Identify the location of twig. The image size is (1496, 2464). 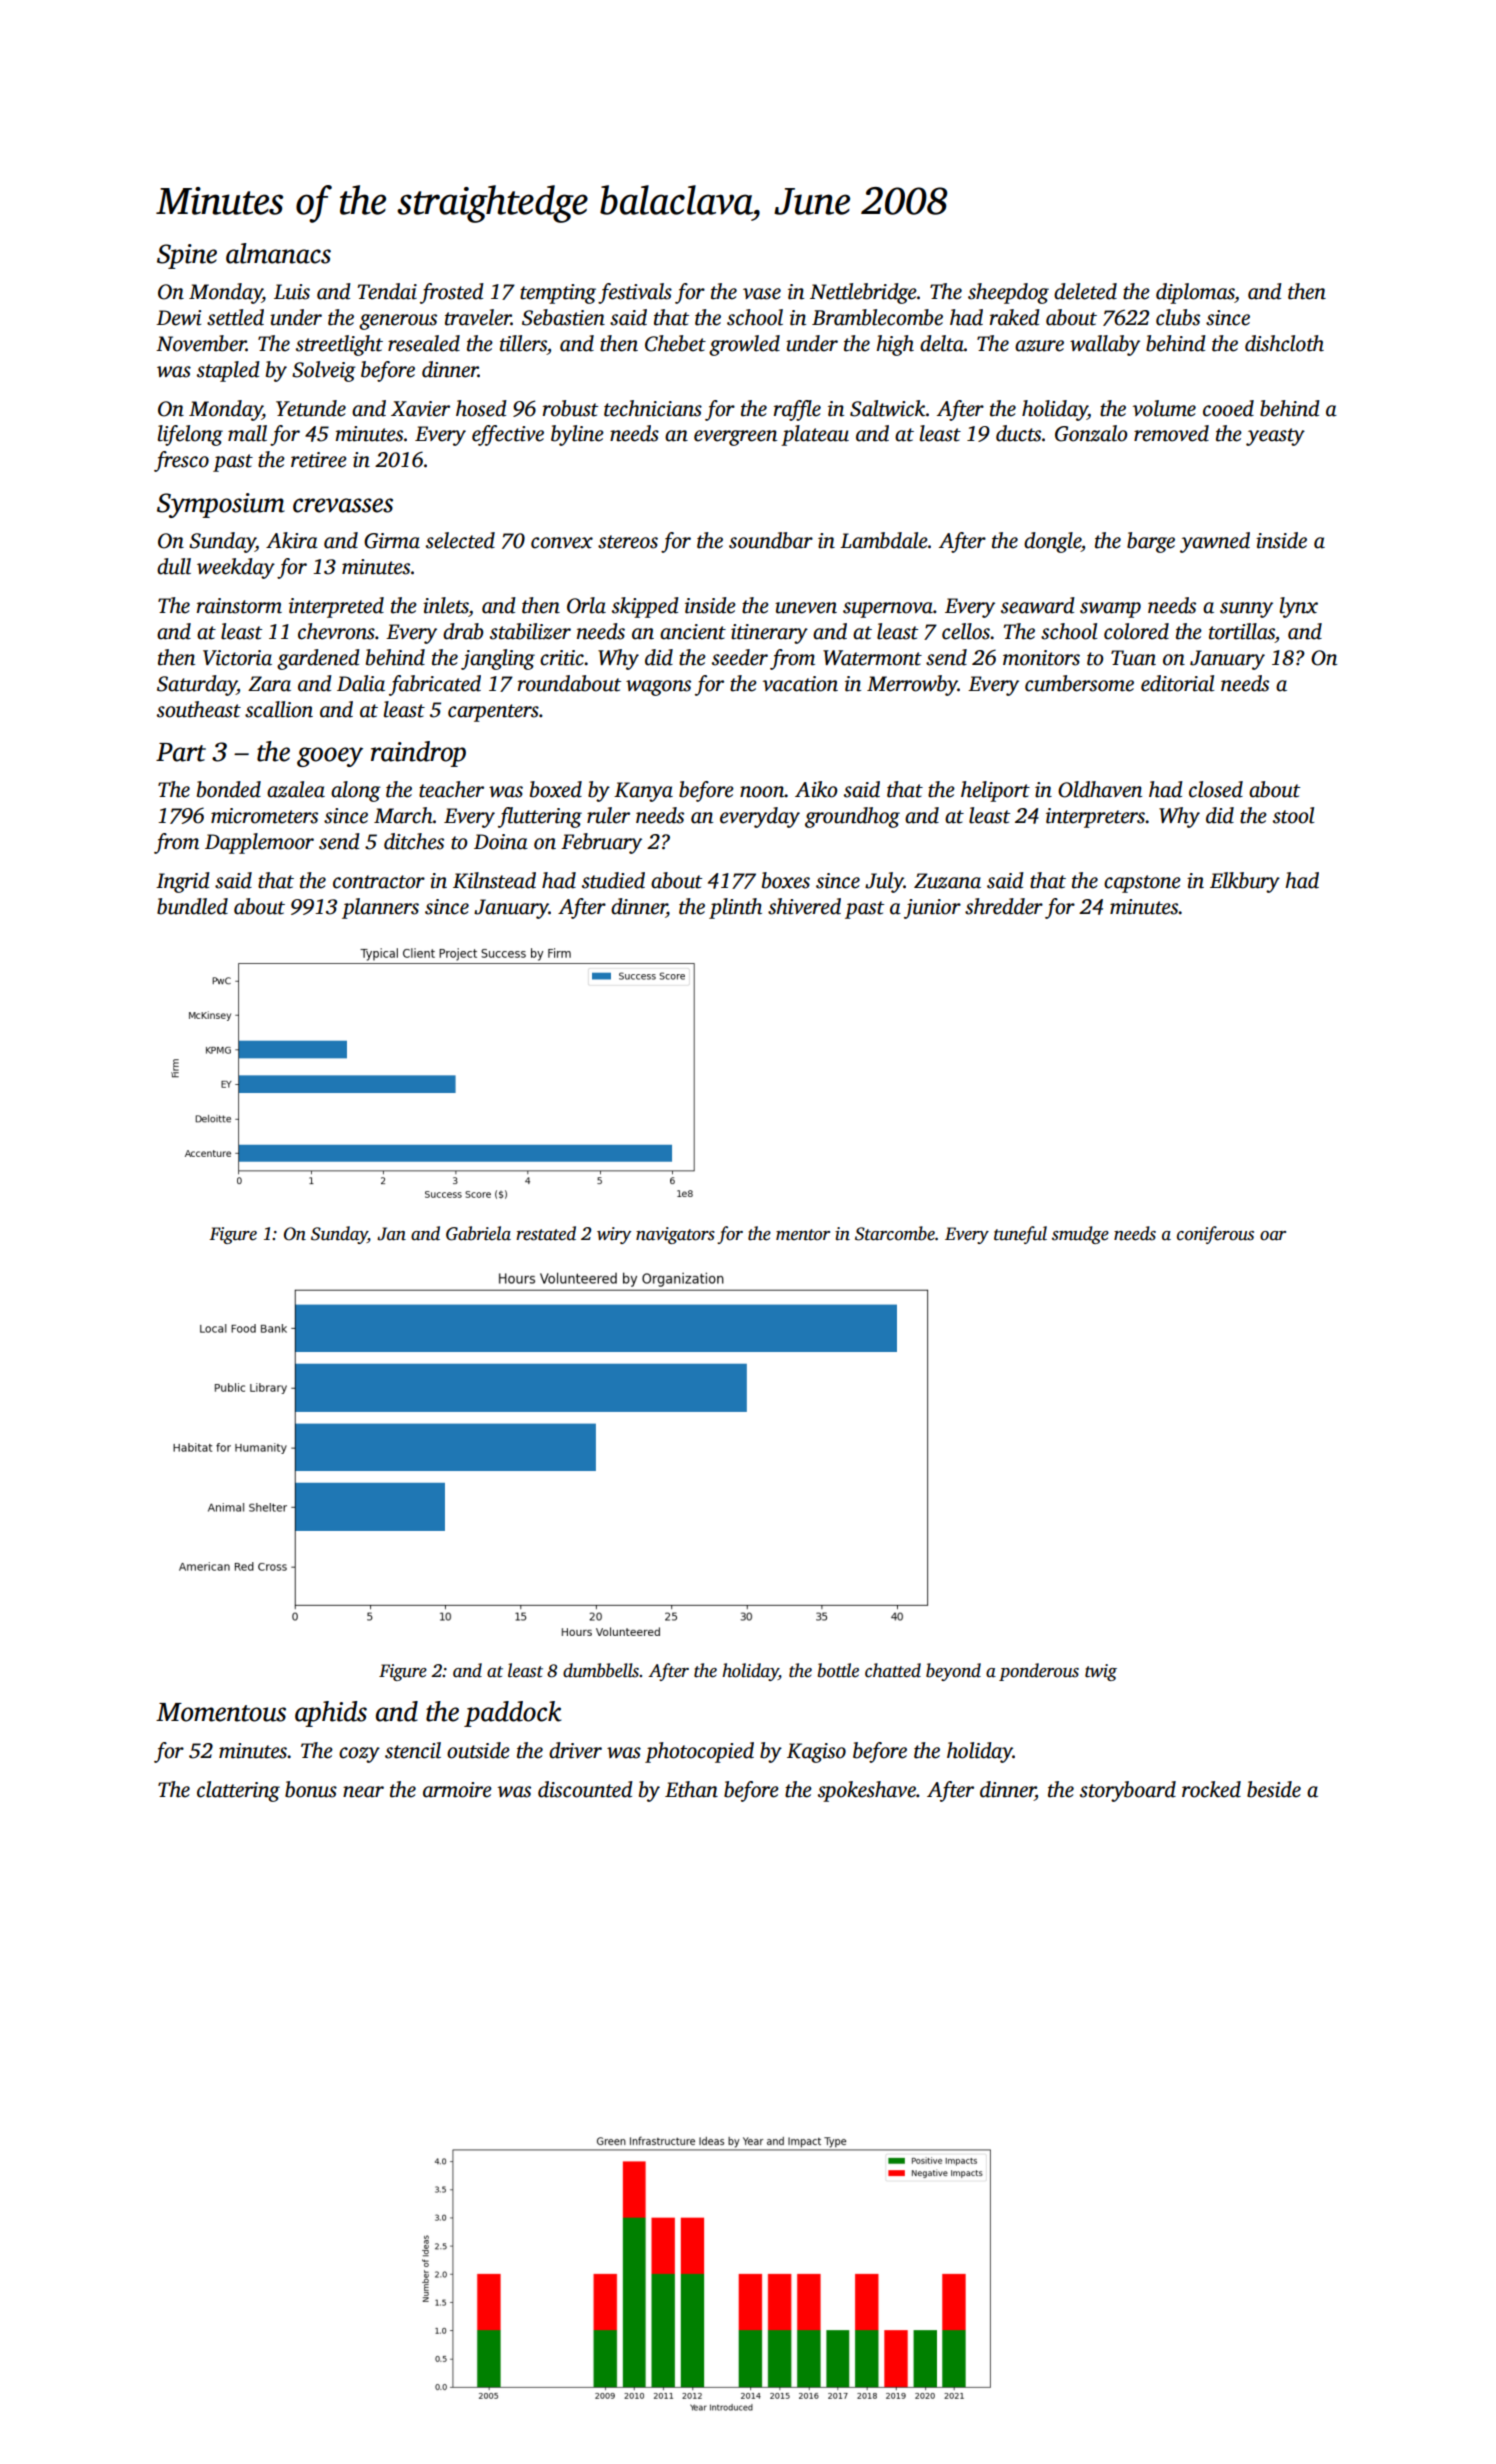
(1101, 1672).
